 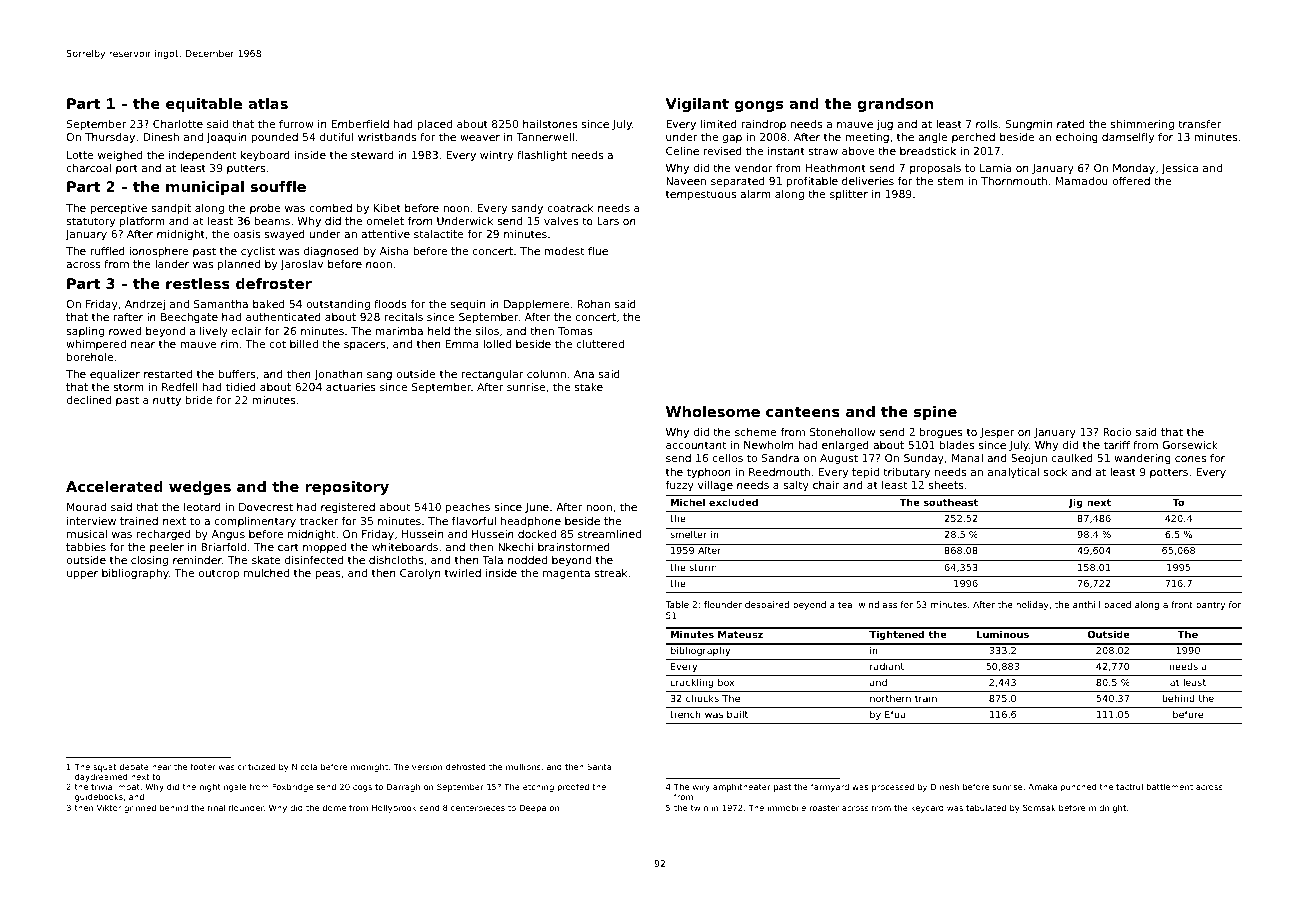 What do you see at coordinates (338, 305) in the page?
I see `outstanding` at bounding box center [338, 305].
